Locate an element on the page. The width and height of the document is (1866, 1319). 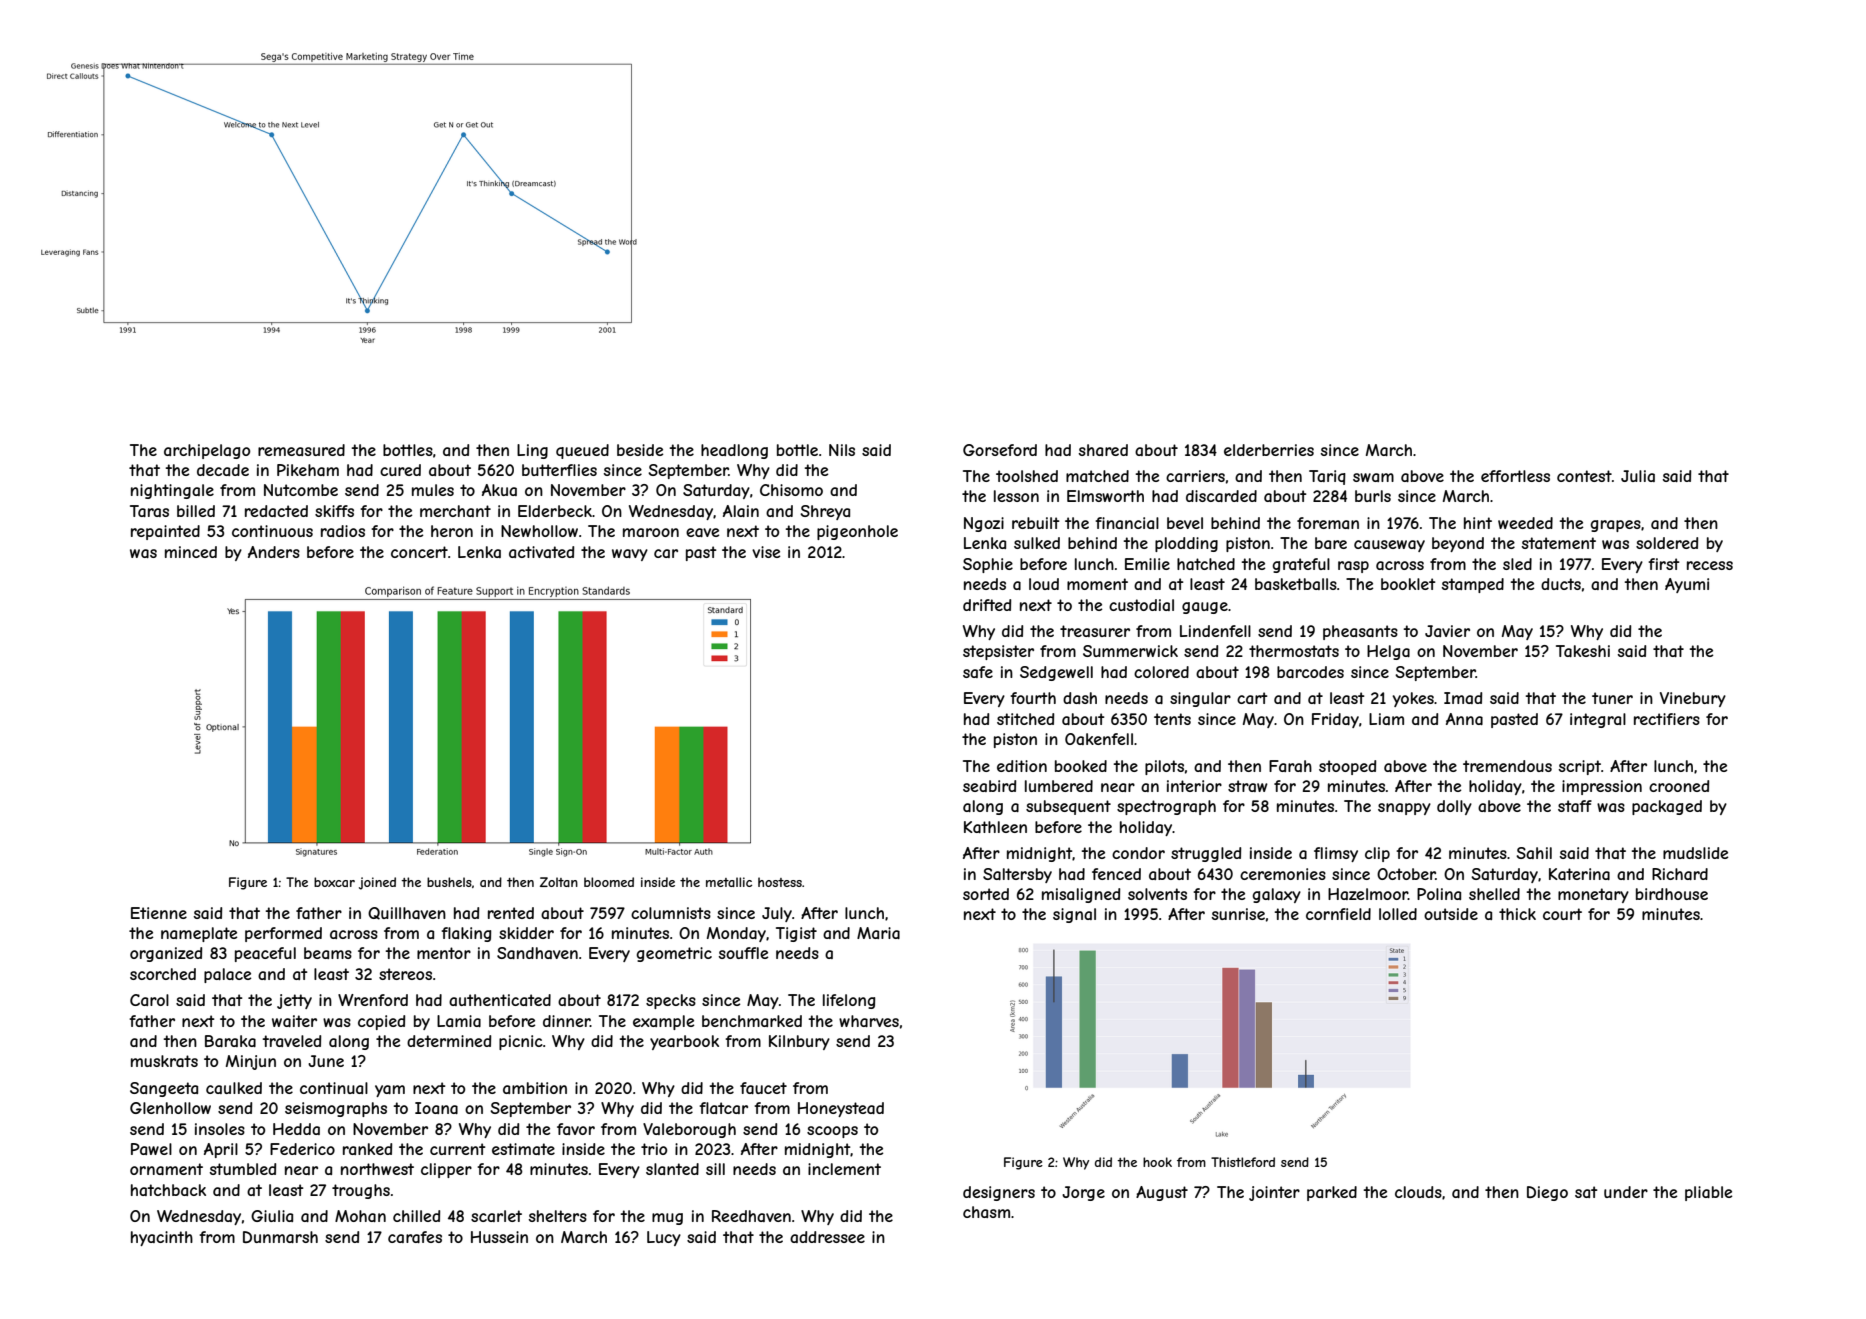
remeasured is located at coordinates (301, 450).
